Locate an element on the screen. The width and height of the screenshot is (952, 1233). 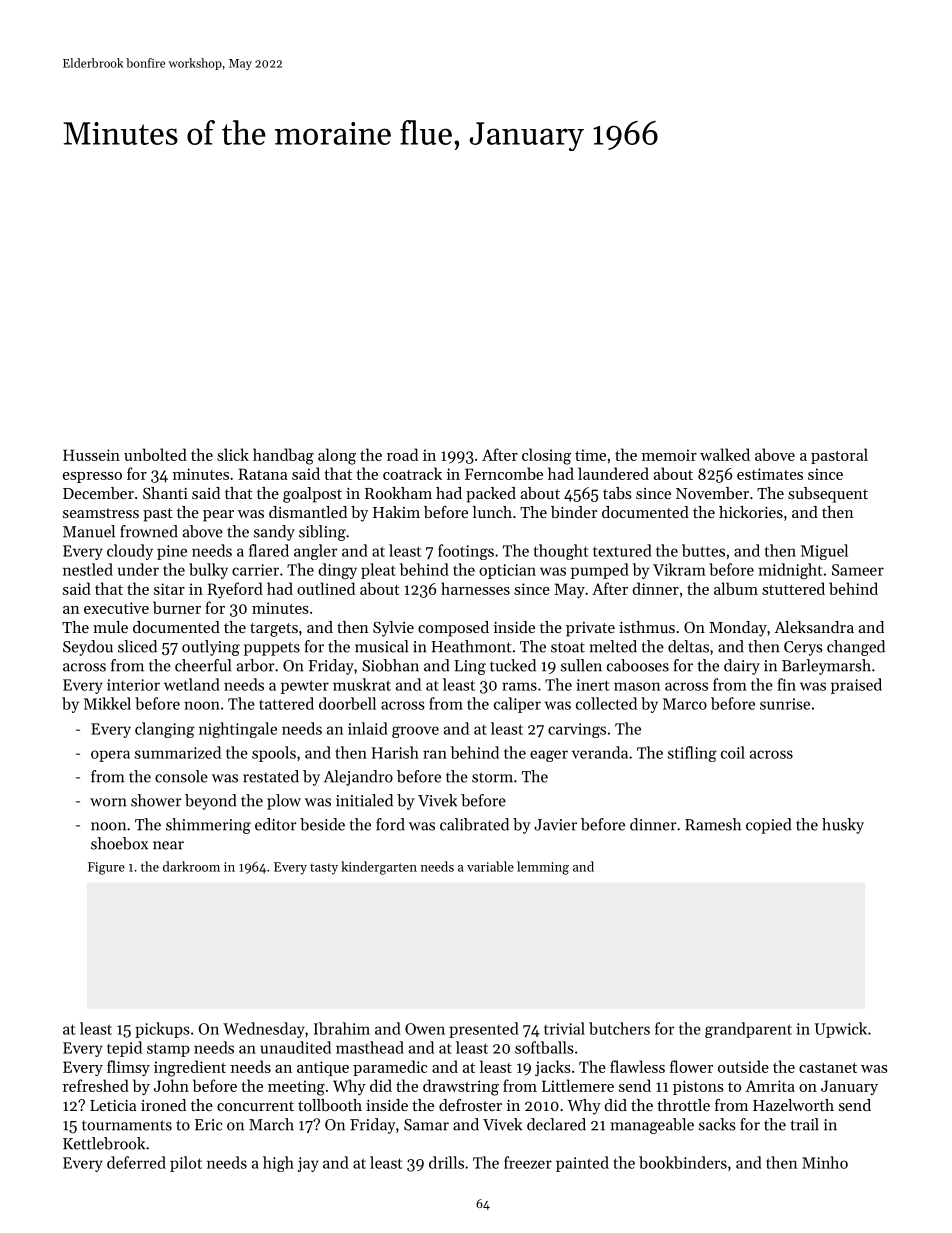
Seydou is located at coordinates (88, 648).
